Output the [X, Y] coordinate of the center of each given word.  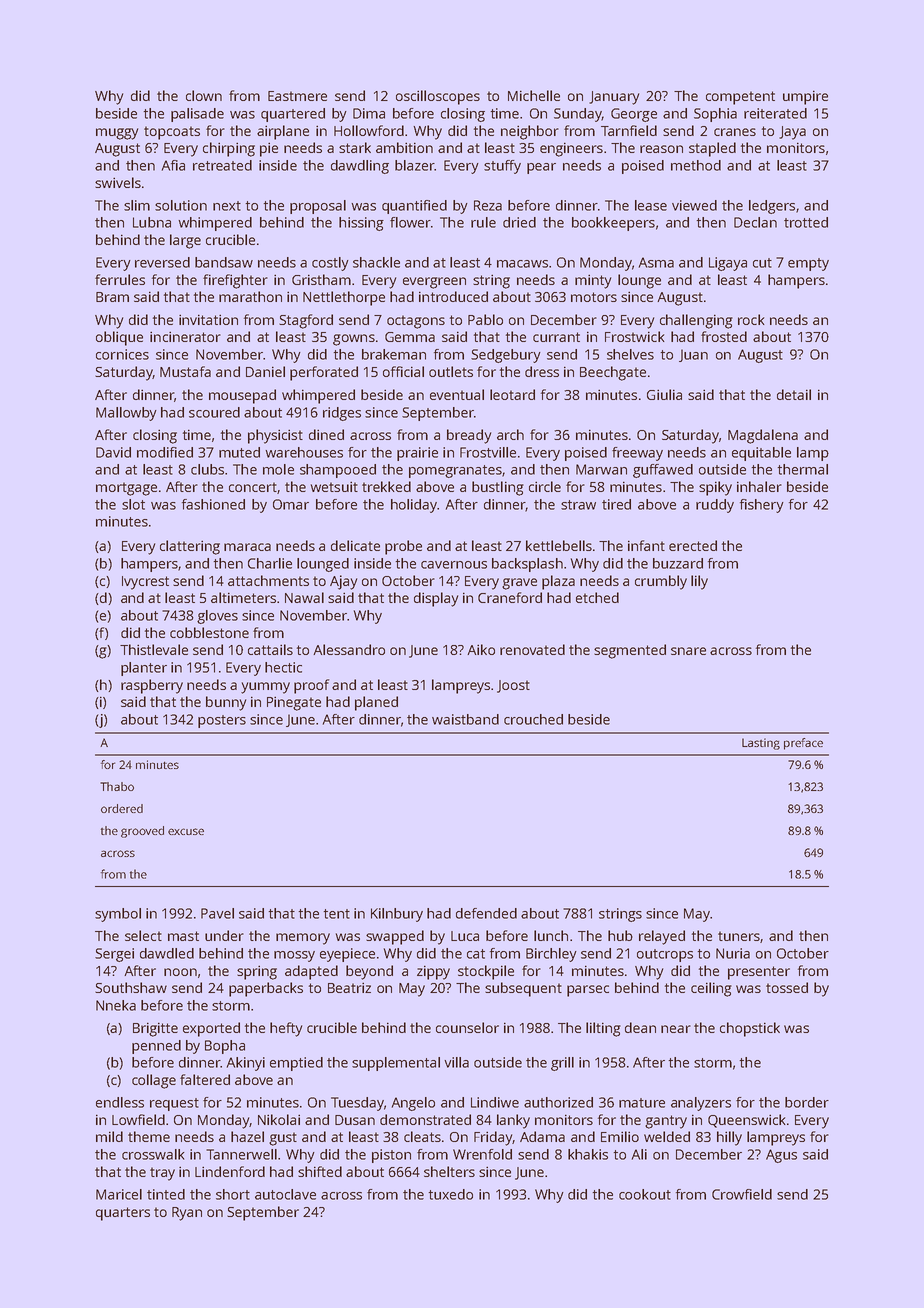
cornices [122, 354]
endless [120, 1102]
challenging [696, 321]
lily [699, 582]
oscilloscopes [438, 97]
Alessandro [349, 649]
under [224, 935]
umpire [805, 97]
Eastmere [297, 96]
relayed [662, 937]
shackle [376, 262]
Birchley [551, 955]
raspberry [152, 686]
